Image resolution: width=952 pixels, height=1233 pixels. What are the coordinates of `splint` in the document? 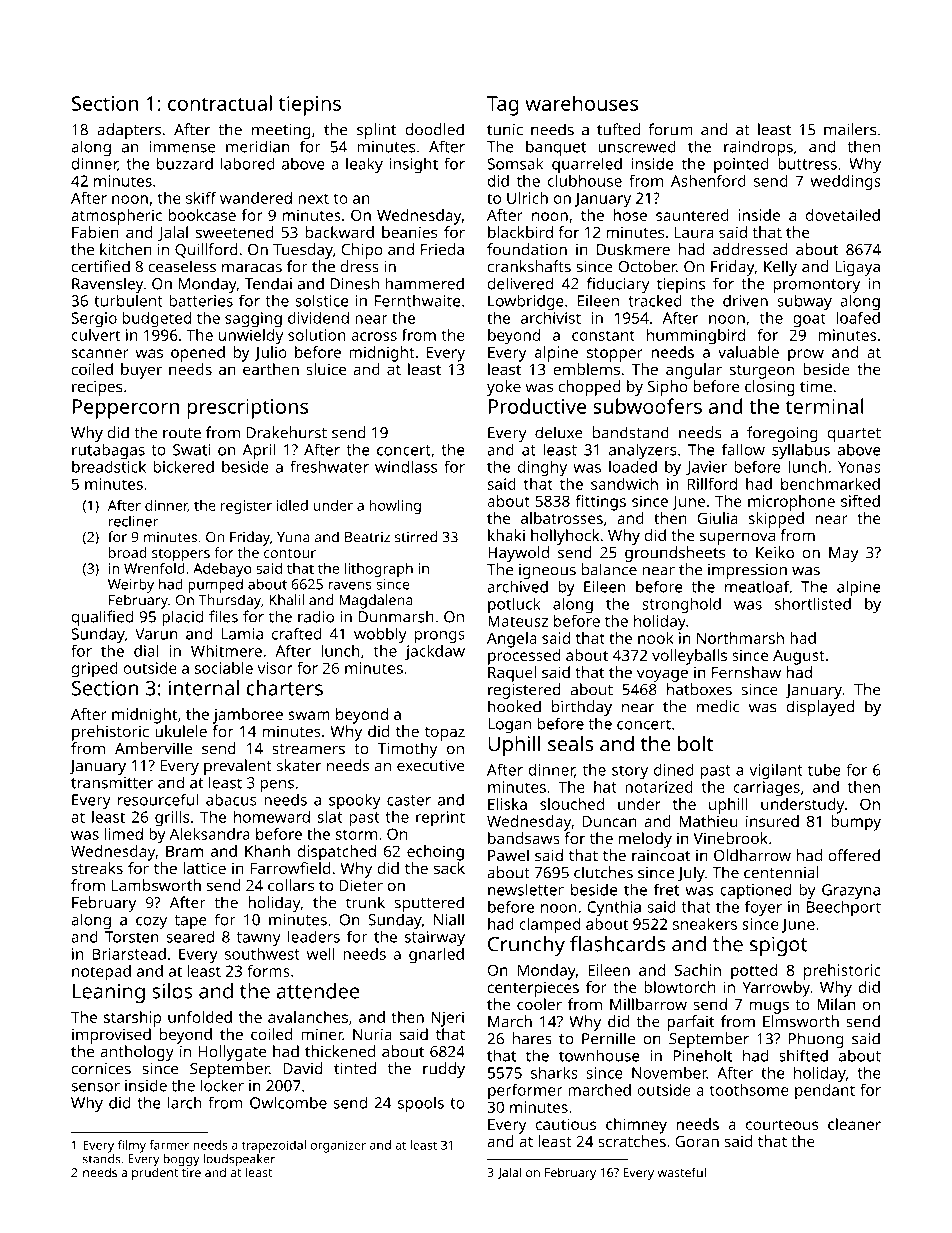 It's located at (376, 131).
